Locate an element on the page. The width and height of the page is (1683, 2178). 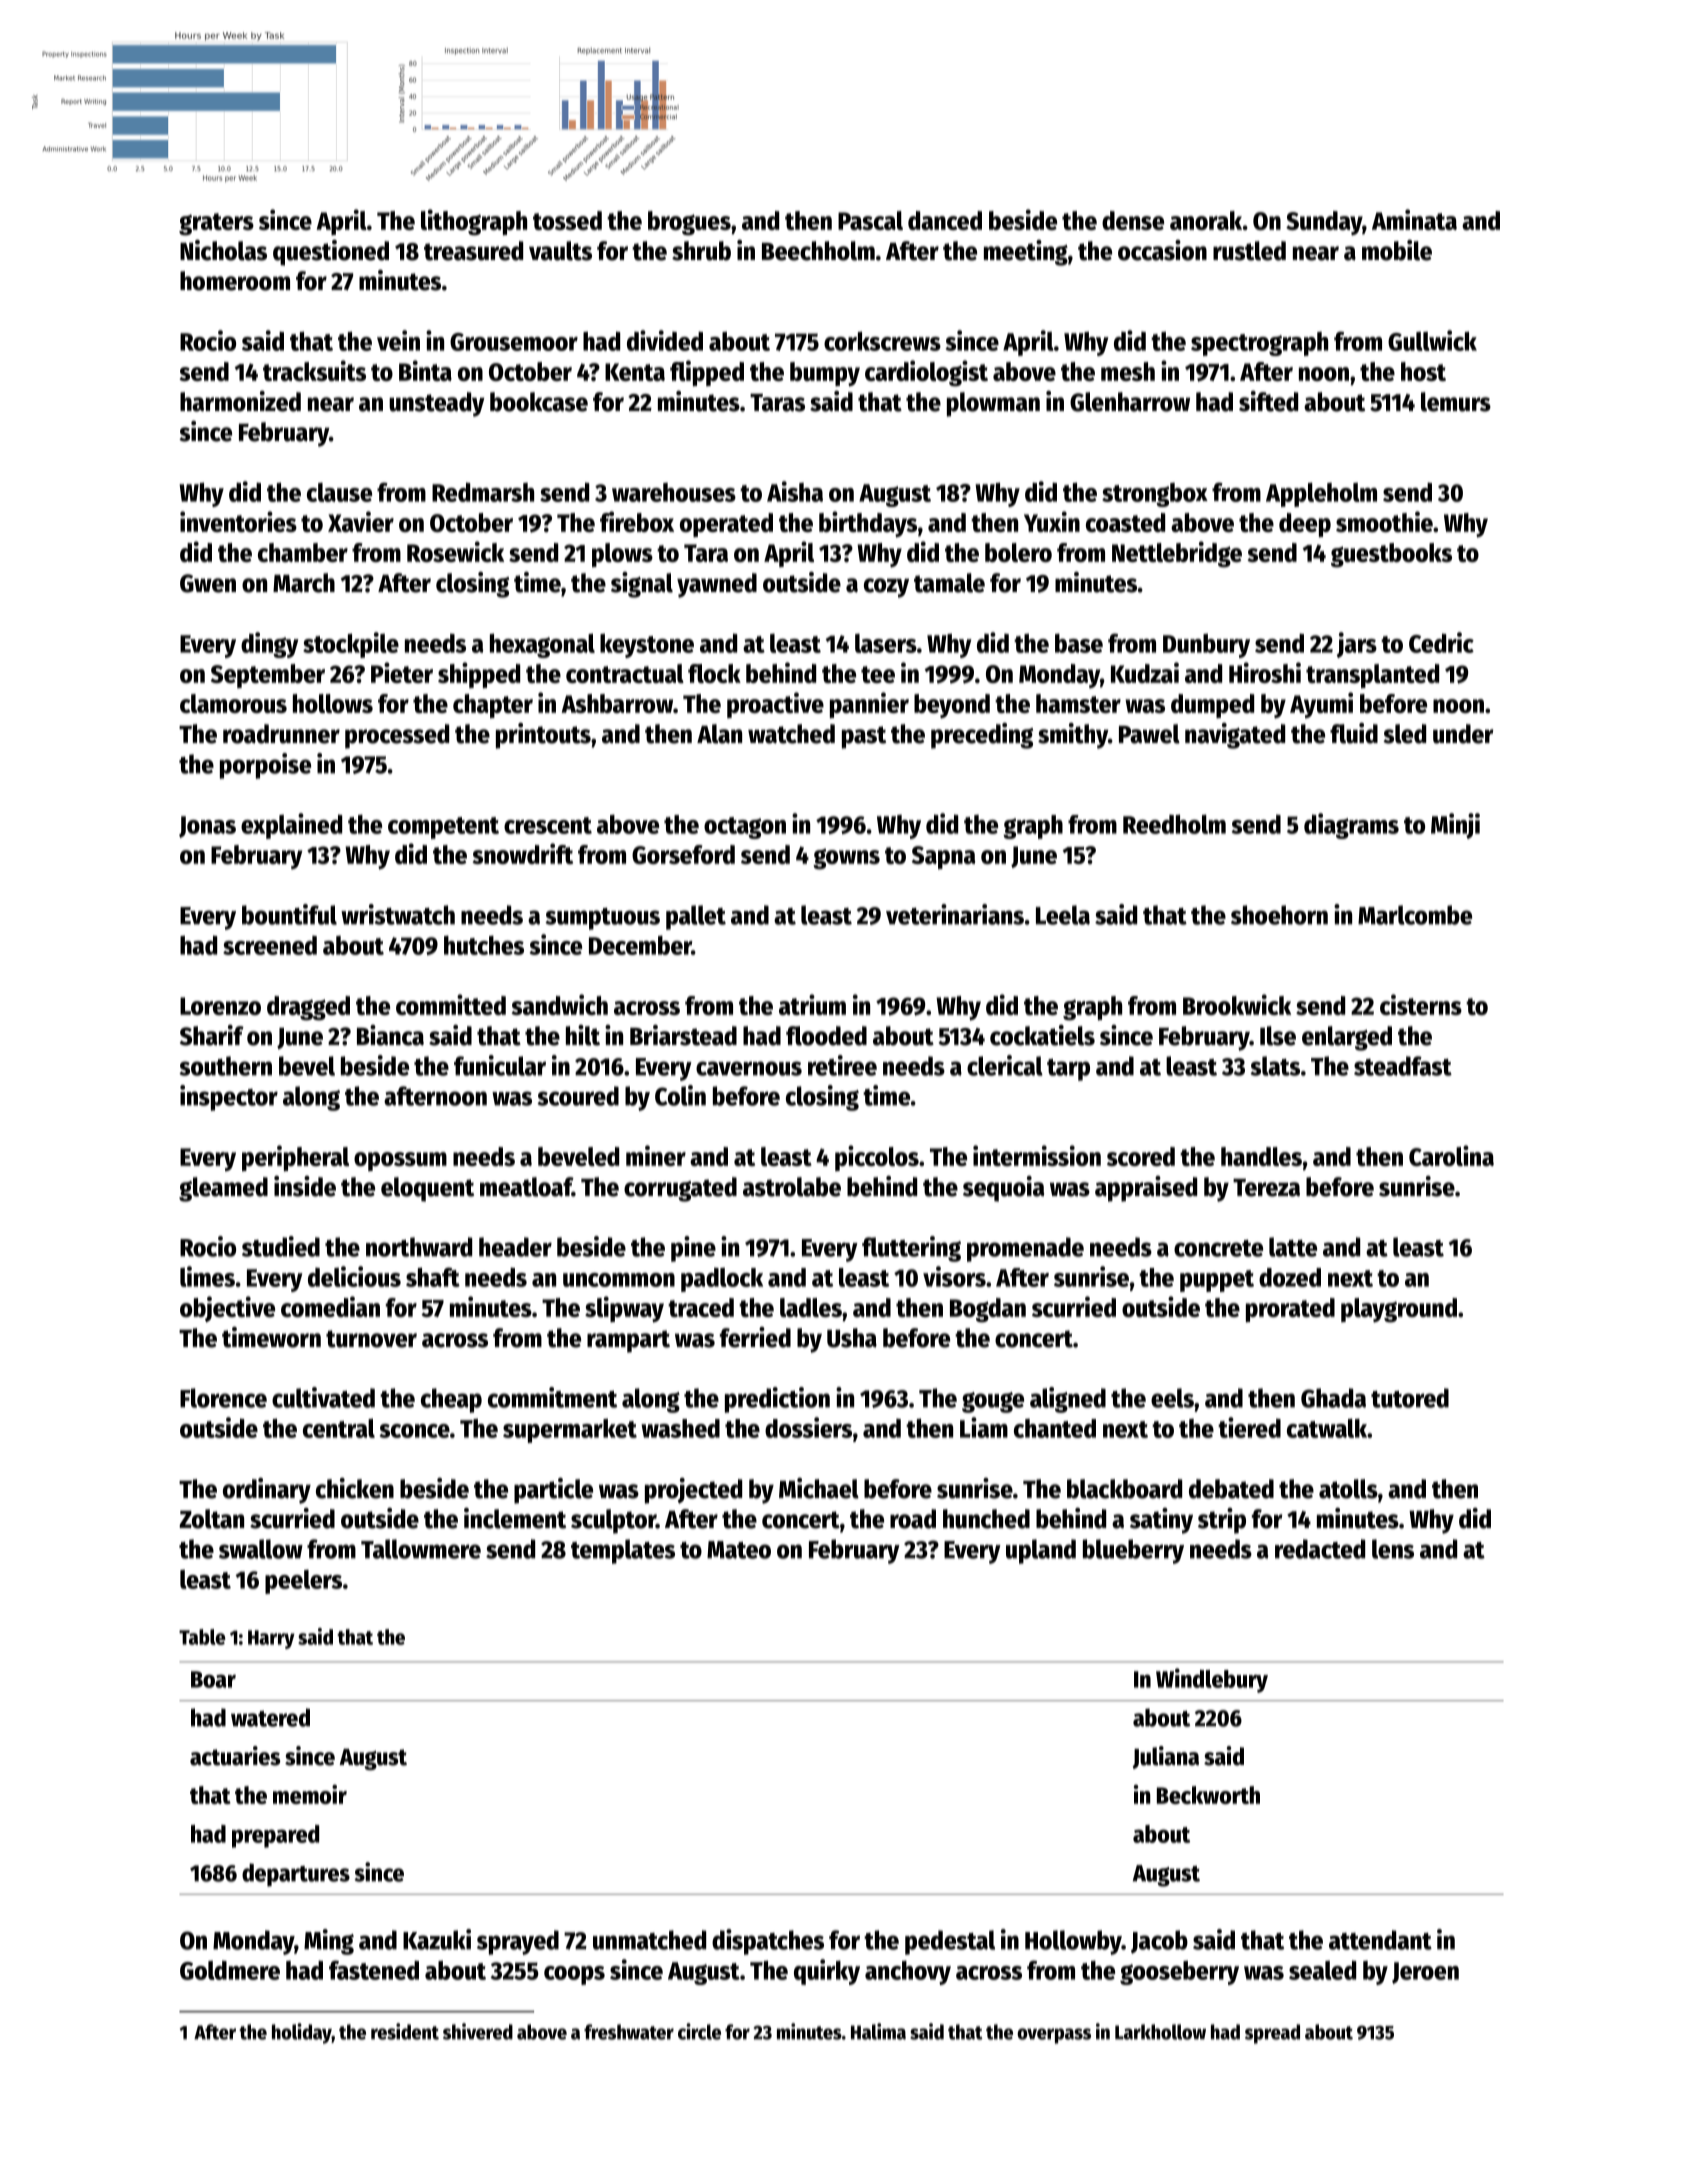
questioned is located at coordinates (331, 253).
